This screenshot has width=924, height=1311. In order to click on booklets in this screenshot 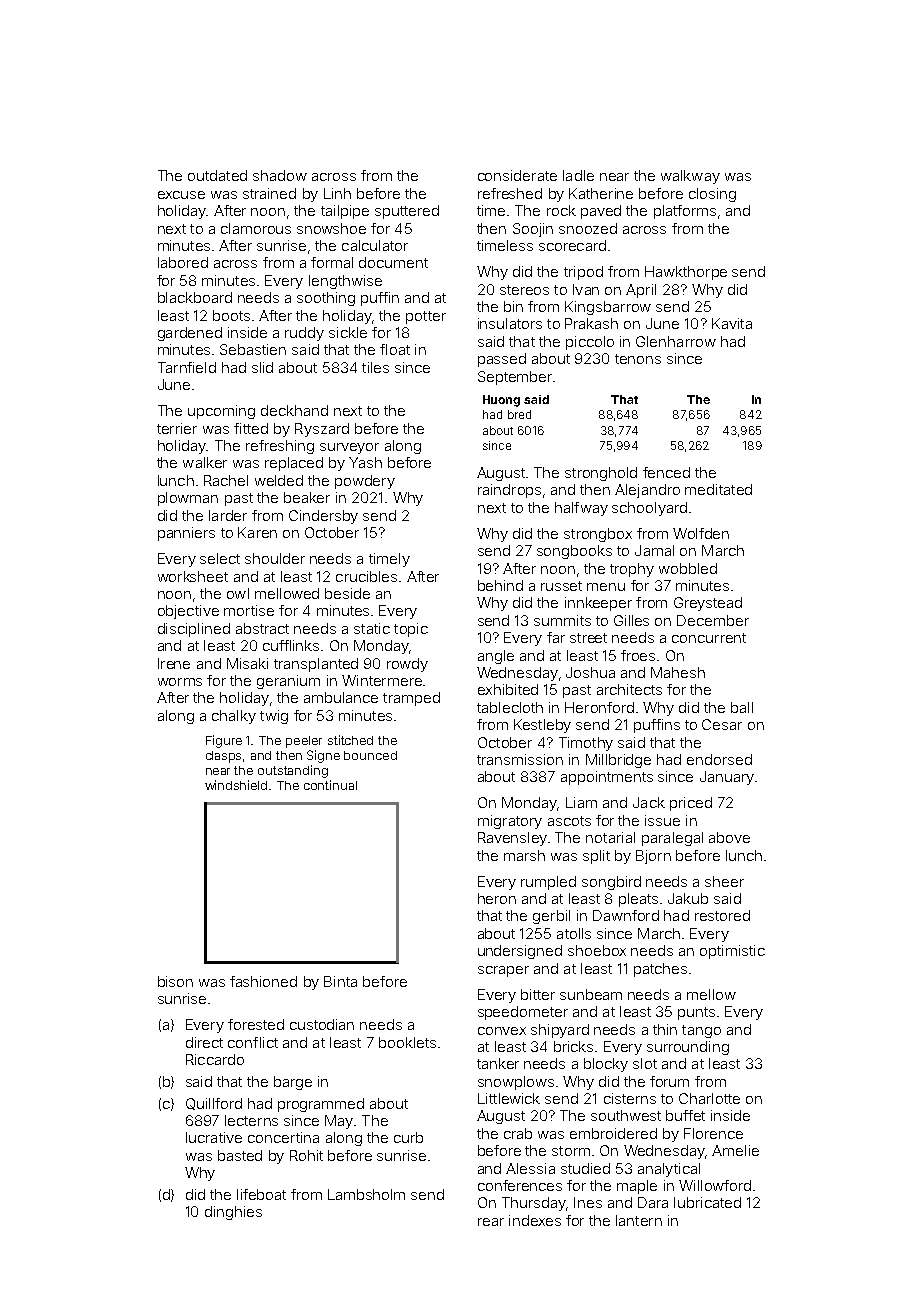, I will do `click(407, 1042)`.
